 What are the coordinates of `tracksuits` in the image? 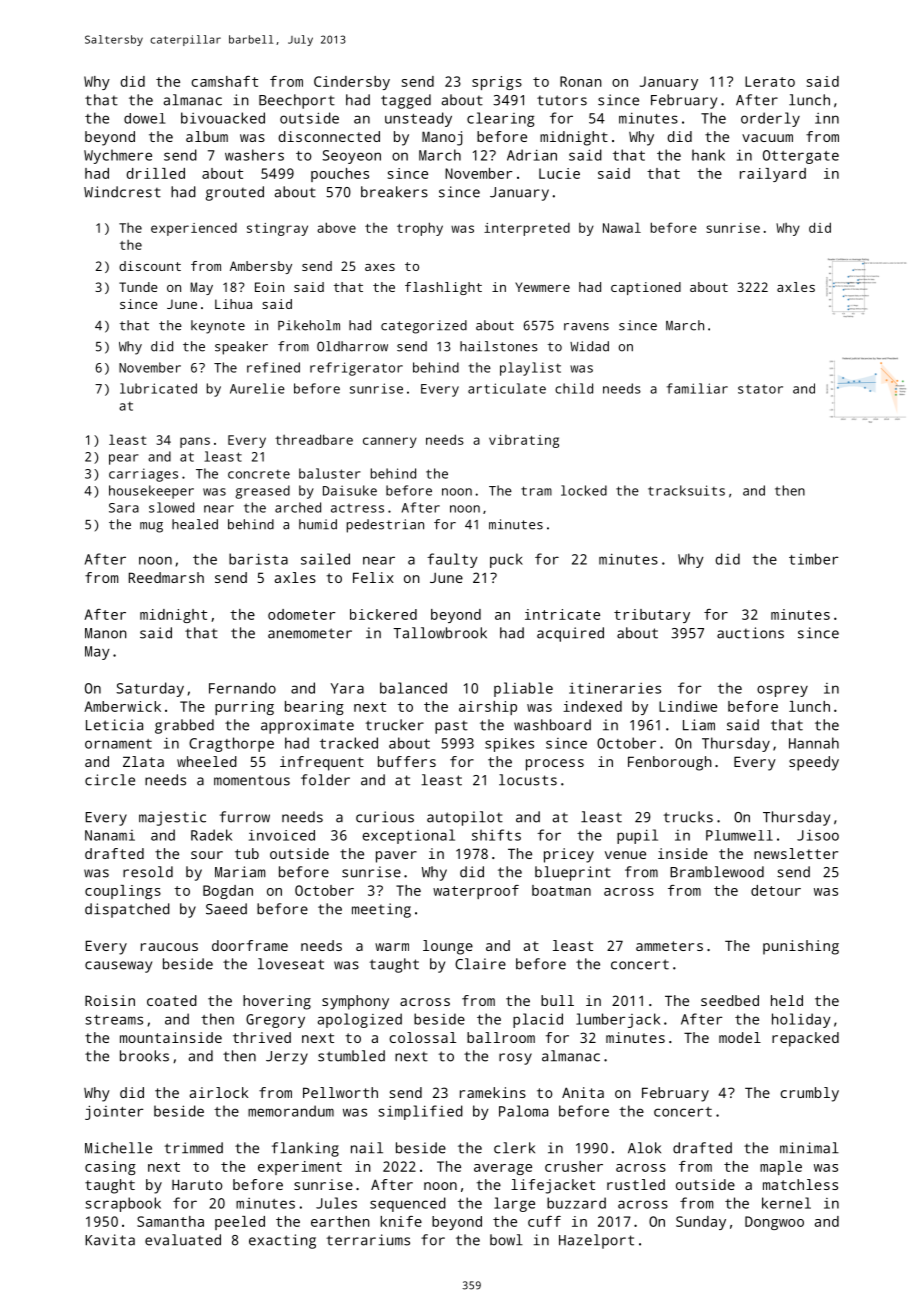 It's located at (686, 490).
